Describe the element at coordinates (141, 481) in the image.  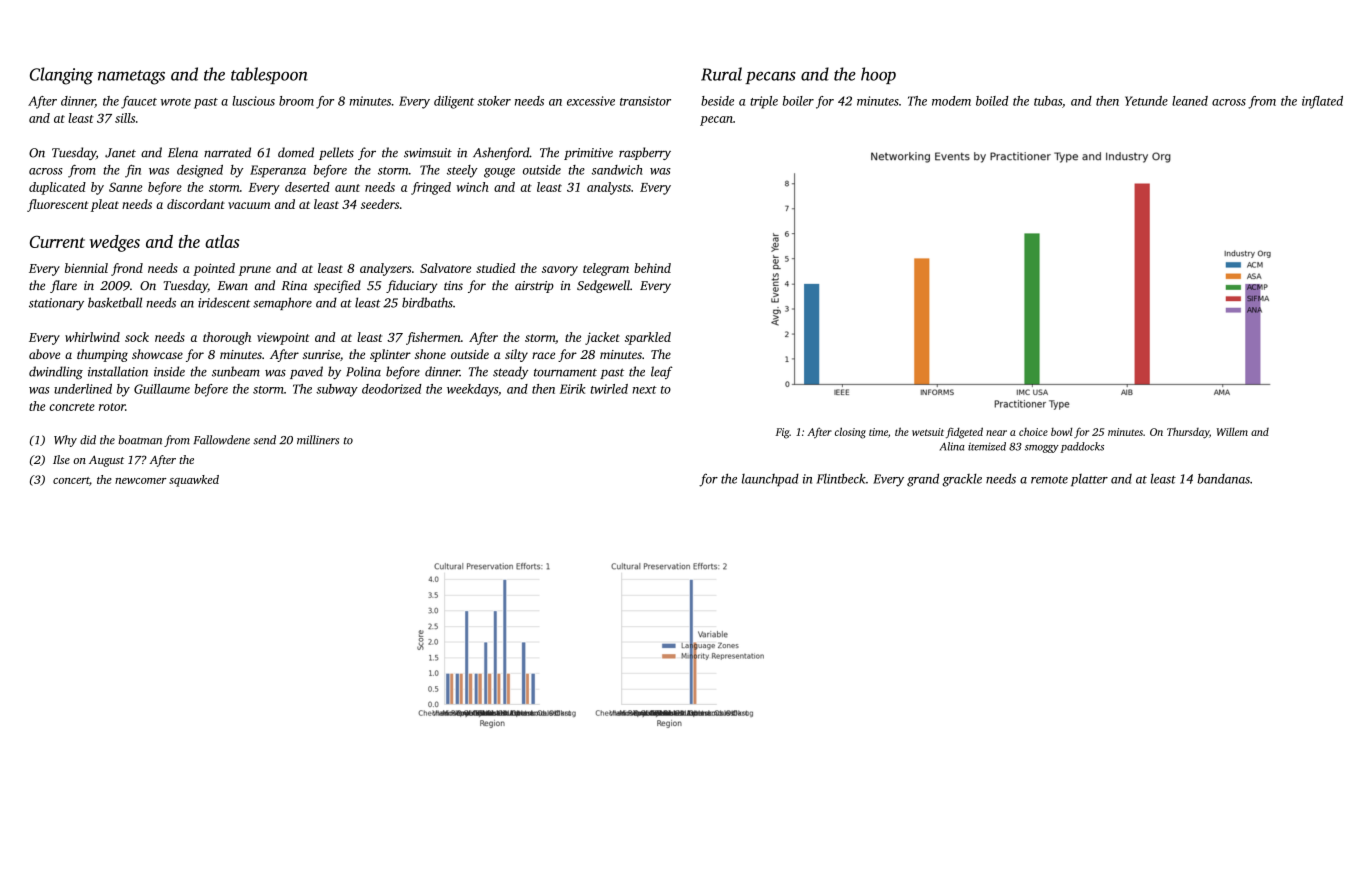
I see `newcomer` at that location.
